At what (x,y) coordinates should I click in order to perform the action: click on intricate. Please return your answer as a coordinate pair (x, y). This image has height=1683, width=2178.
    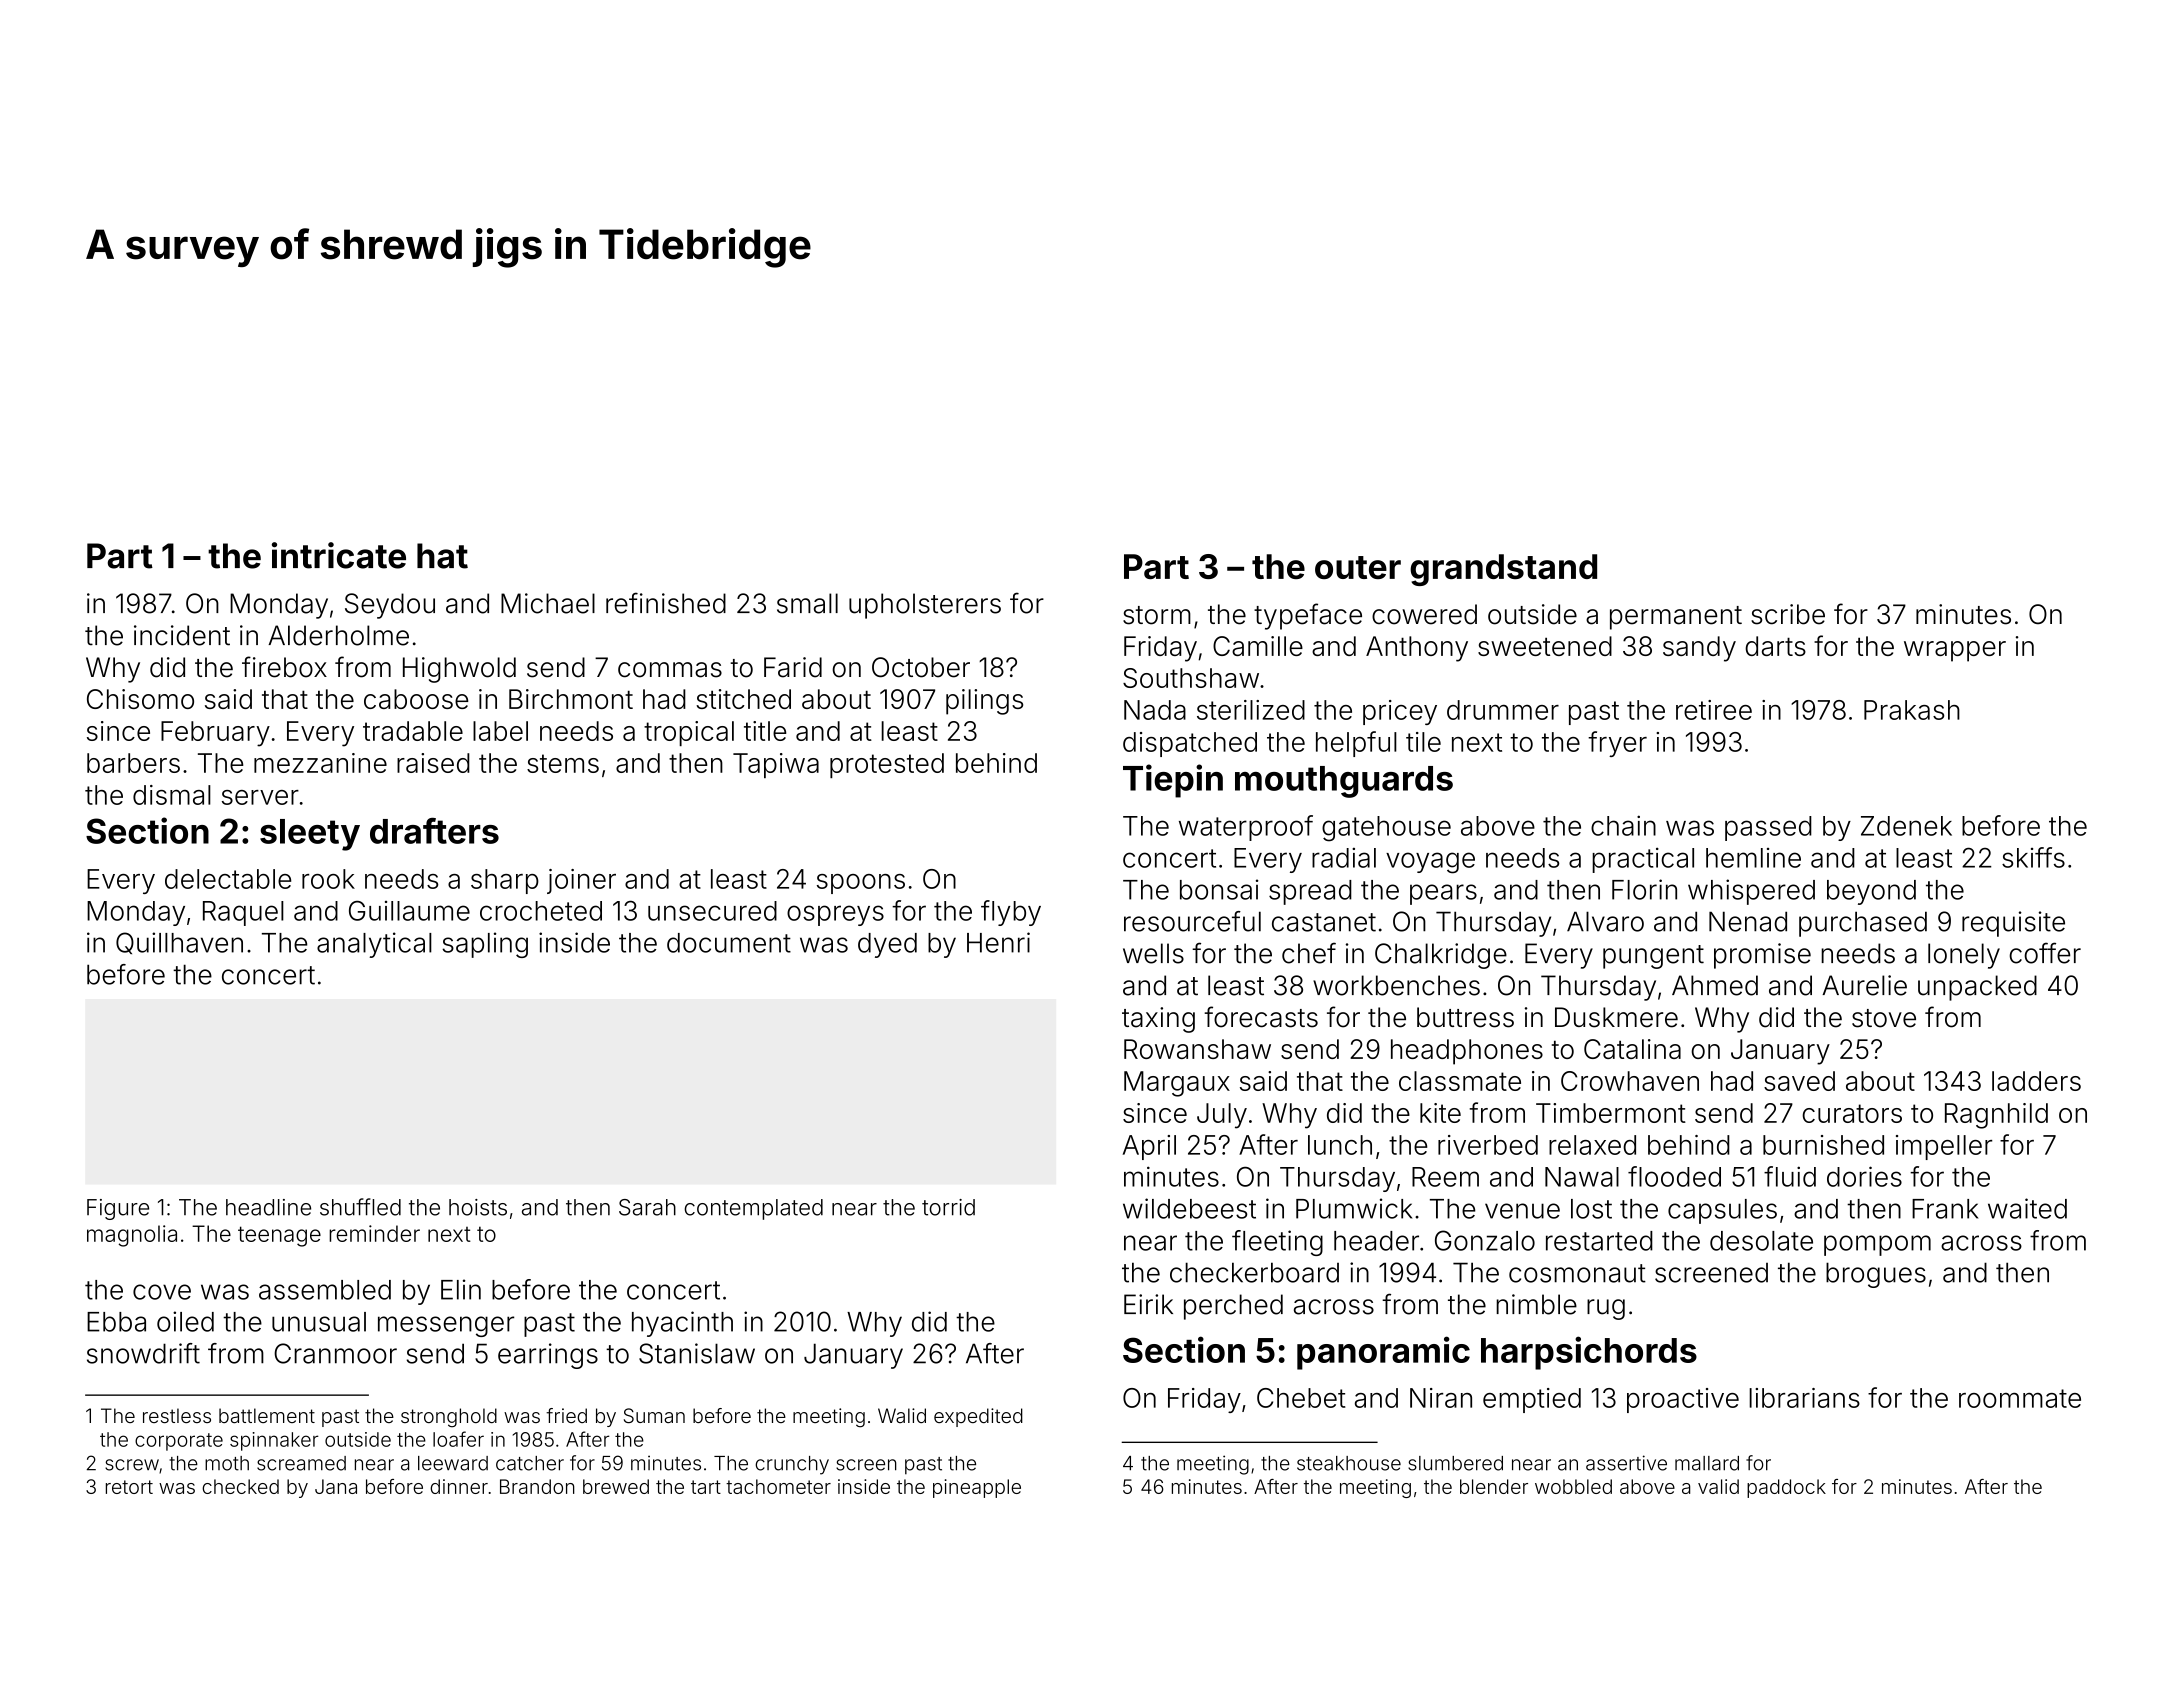
    Looking at the image, I should click on (339, 555).
